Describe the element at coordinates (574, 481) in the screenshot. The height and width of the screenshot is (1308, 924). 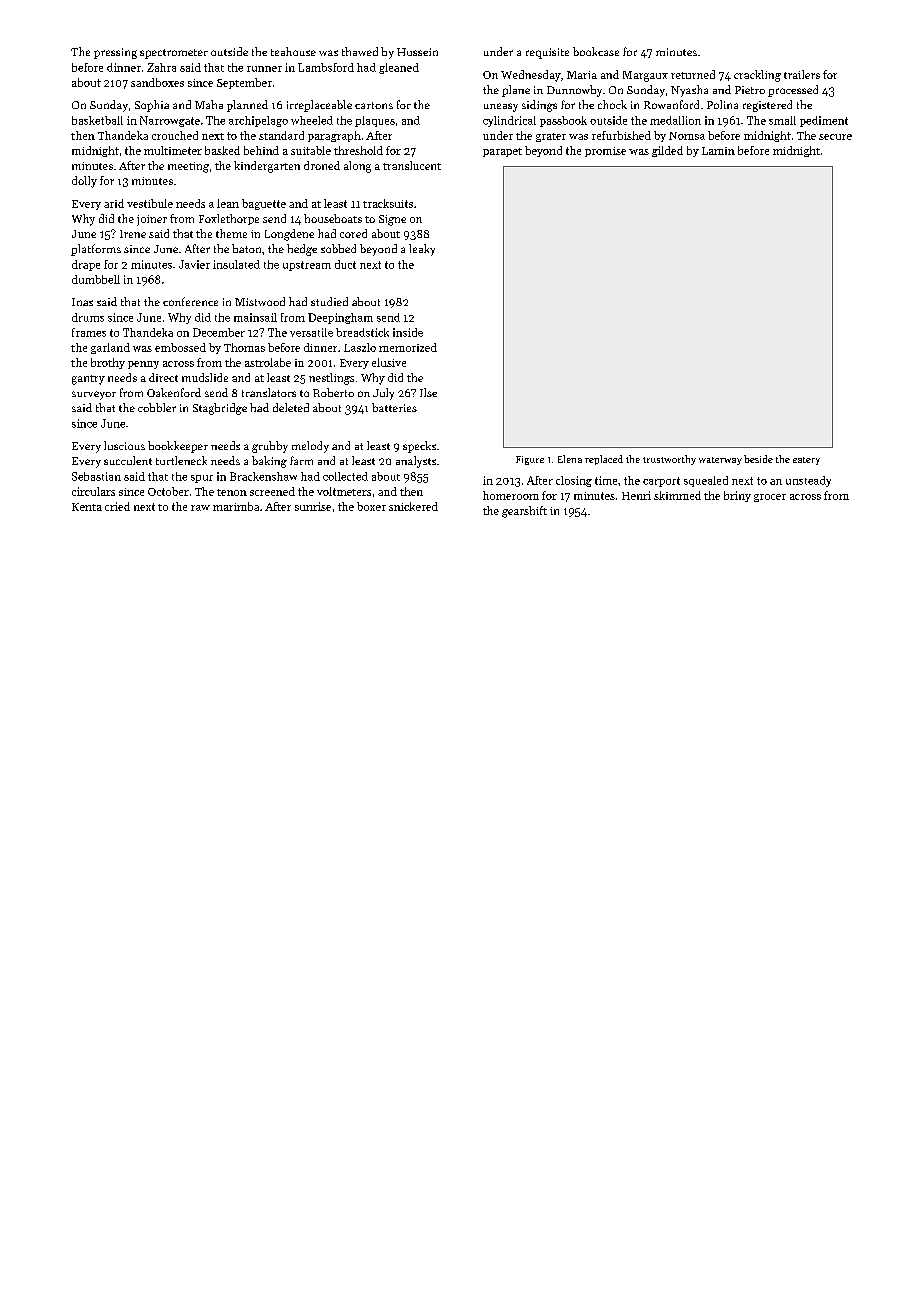
I see `closing` at that location.
